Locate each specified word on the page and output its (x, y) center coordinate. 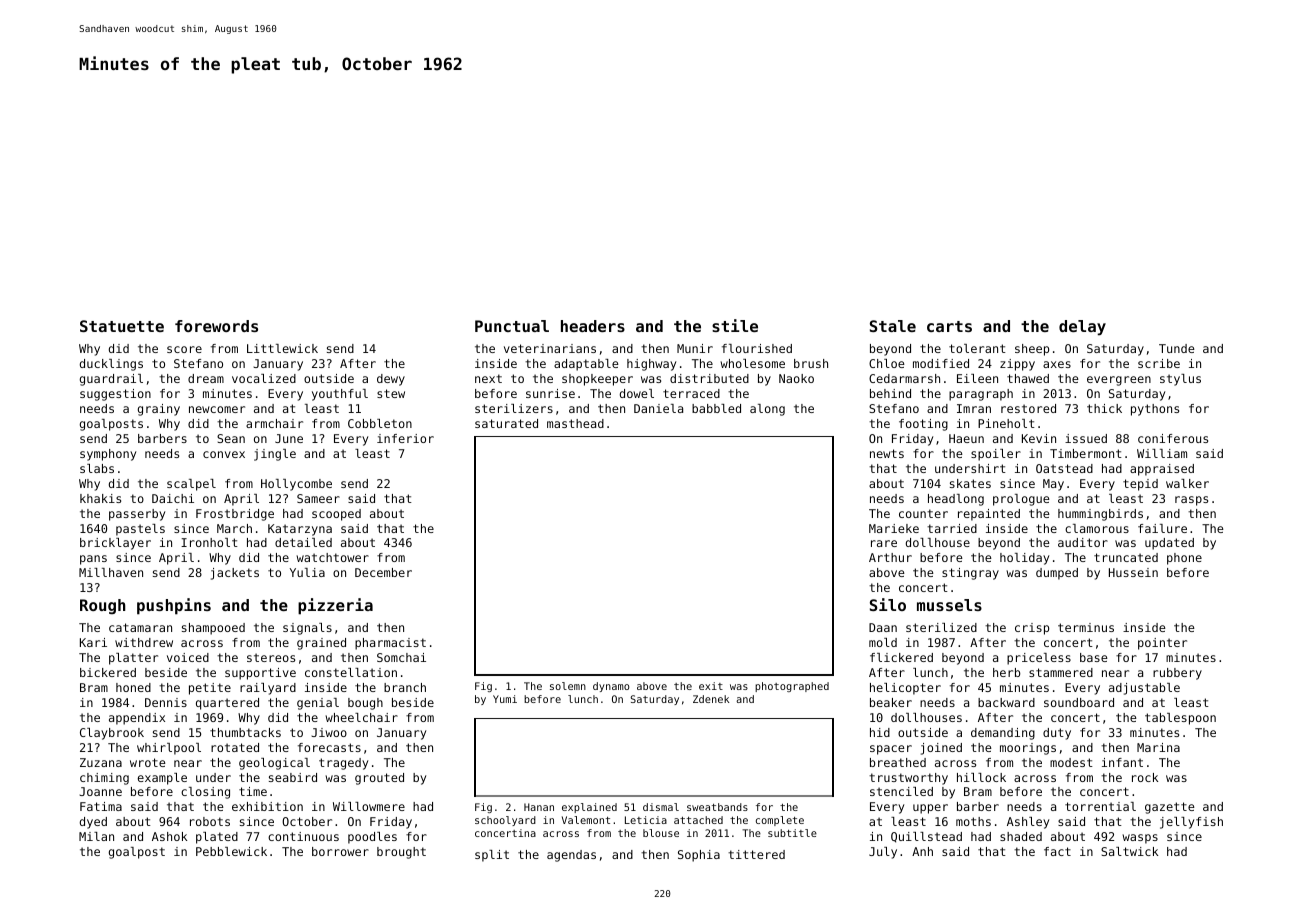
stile (735, 325)
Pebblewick (231, 851)
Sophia (699, 856)
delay (1082, 328)
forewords (216, 326)
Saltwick (1129, 851)
